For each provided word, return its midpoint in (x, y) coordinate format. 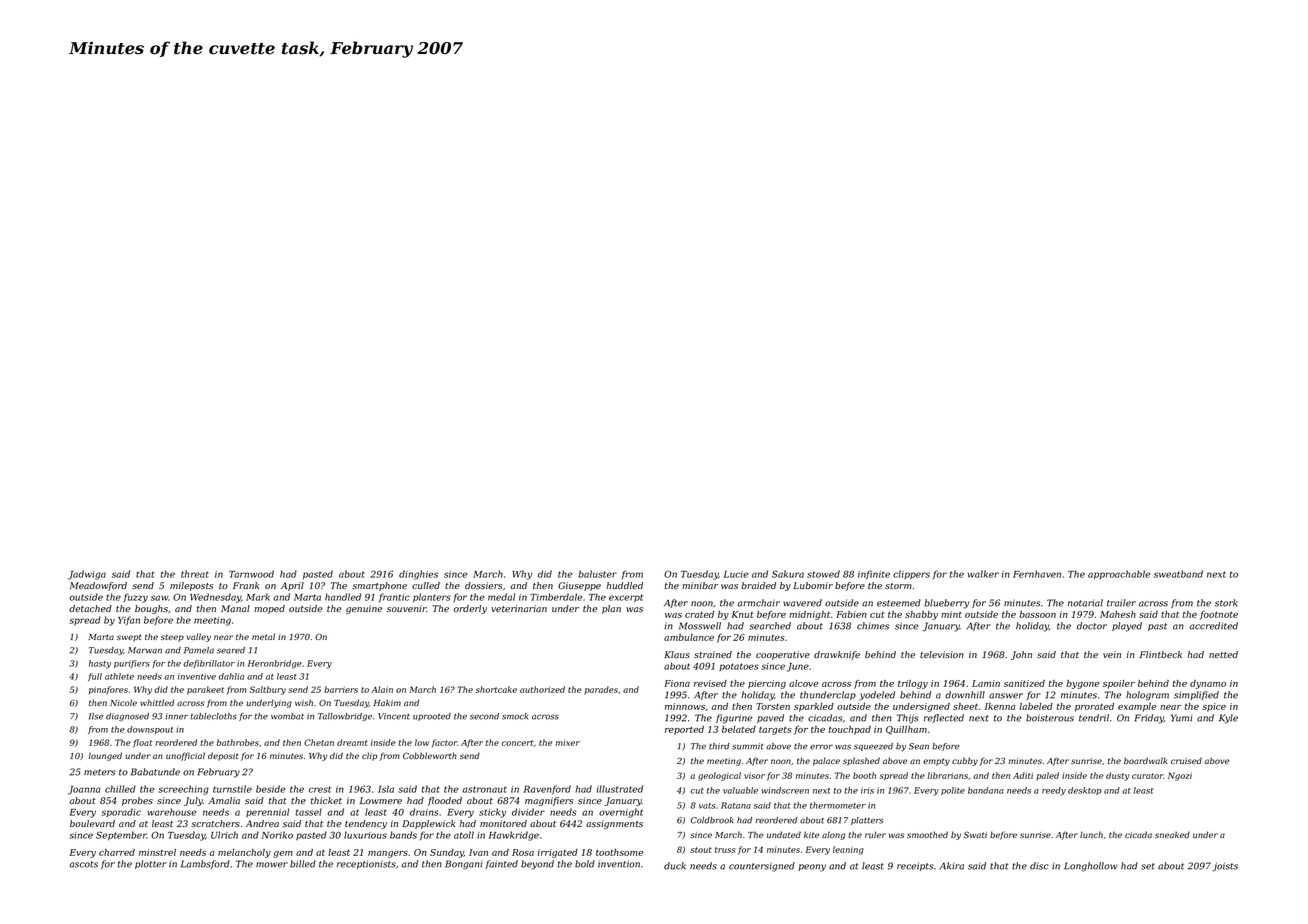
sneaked (1172, 834)
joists (1225, 867)
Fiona (677, 683)
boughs (151, 609)
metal (263, 636)
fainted (501, 864)
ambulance (689, 637)
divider (528, 812)
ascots (84, 864)
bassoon (1038, 614)
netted (1223, 654)
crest (320, 789)
